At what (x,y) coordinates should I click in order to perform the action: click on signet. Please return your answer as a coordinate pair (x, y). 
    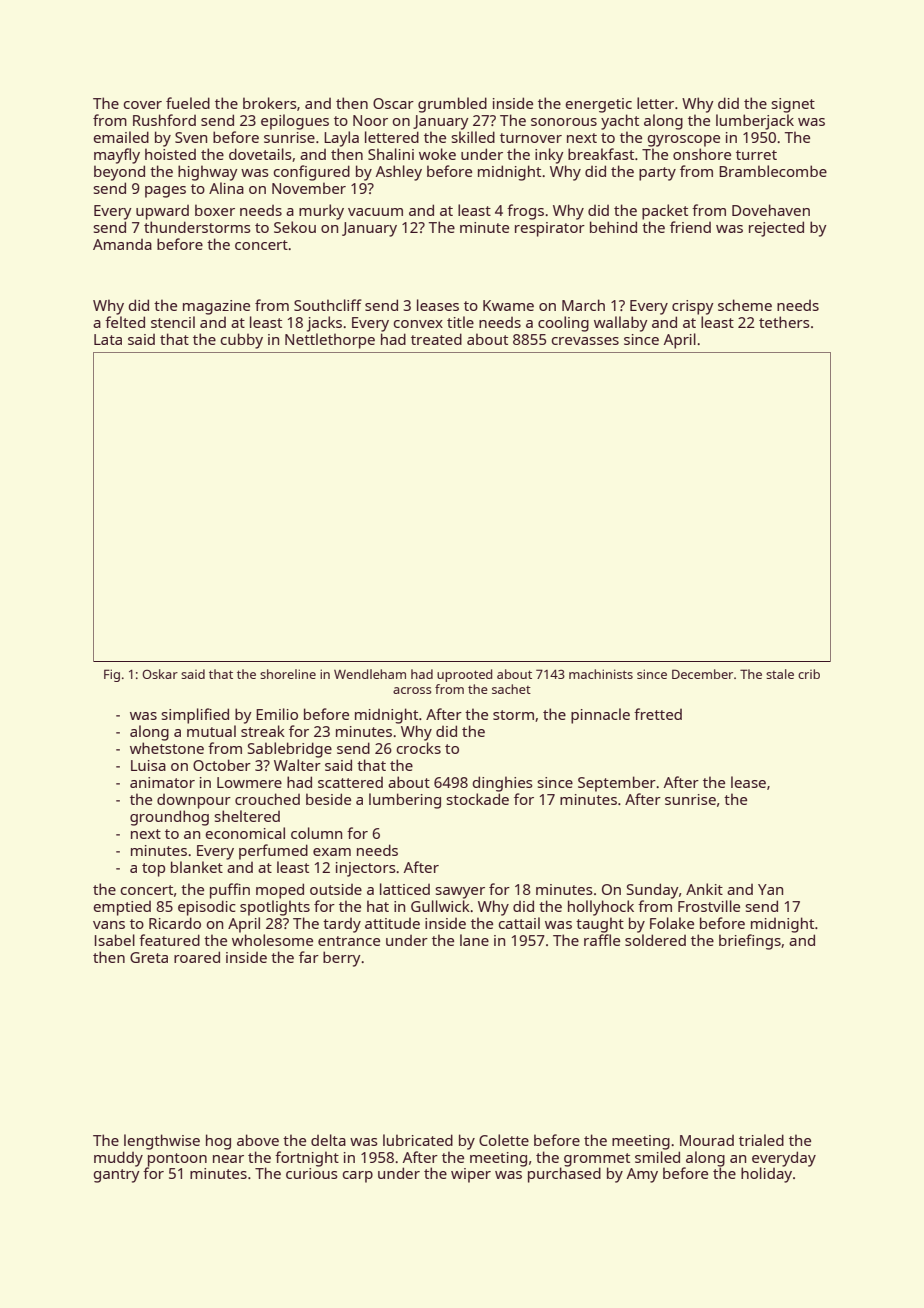
    Looking at the image, I should click on (793, 105).
